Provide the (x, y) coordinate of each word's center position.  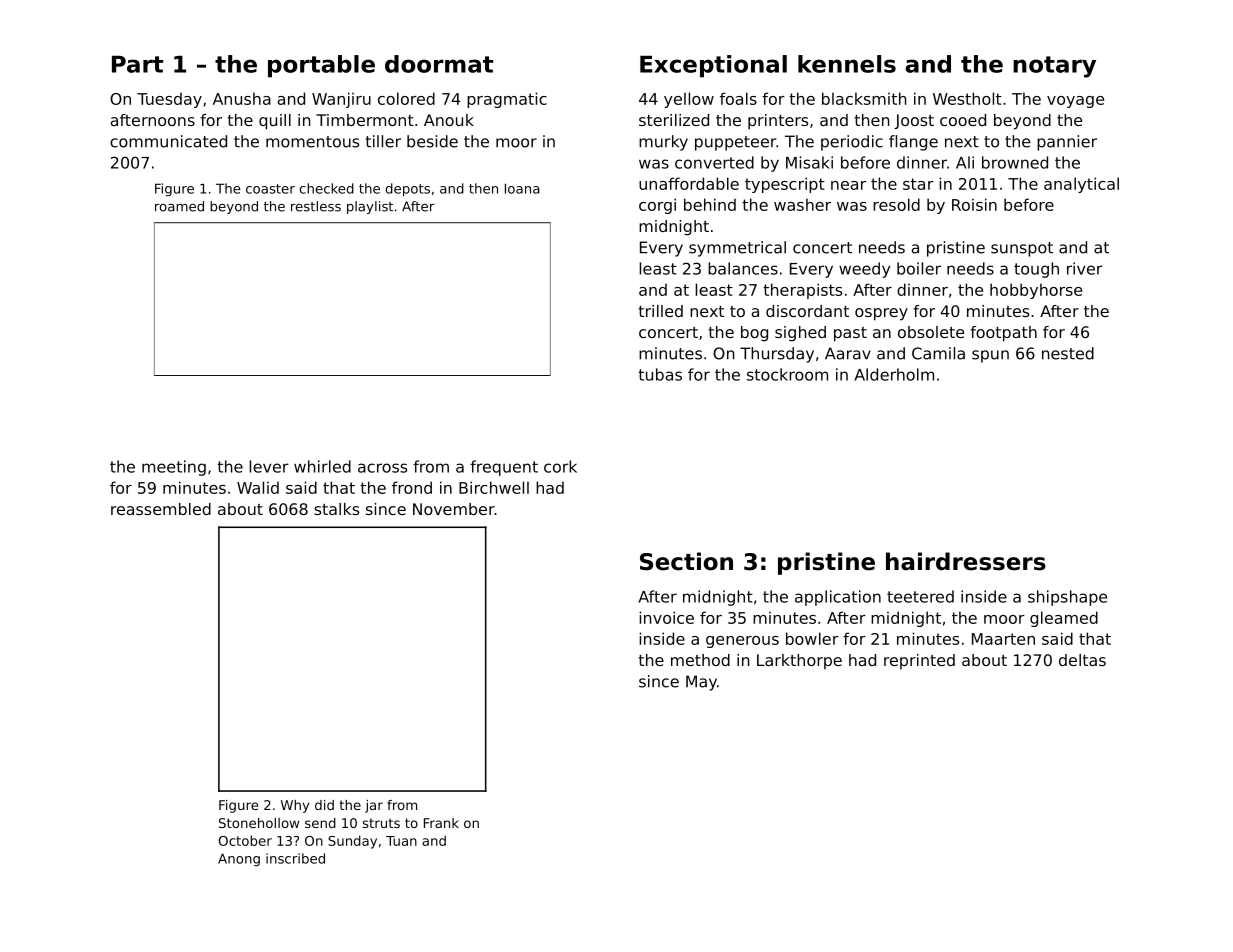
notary (1054, 67)
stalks (336, 509)
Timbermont (365, 120)
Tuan (401, 841)
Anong (239, 859)
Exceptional (713, 66)
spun (990, 356)
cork (560, 466)
